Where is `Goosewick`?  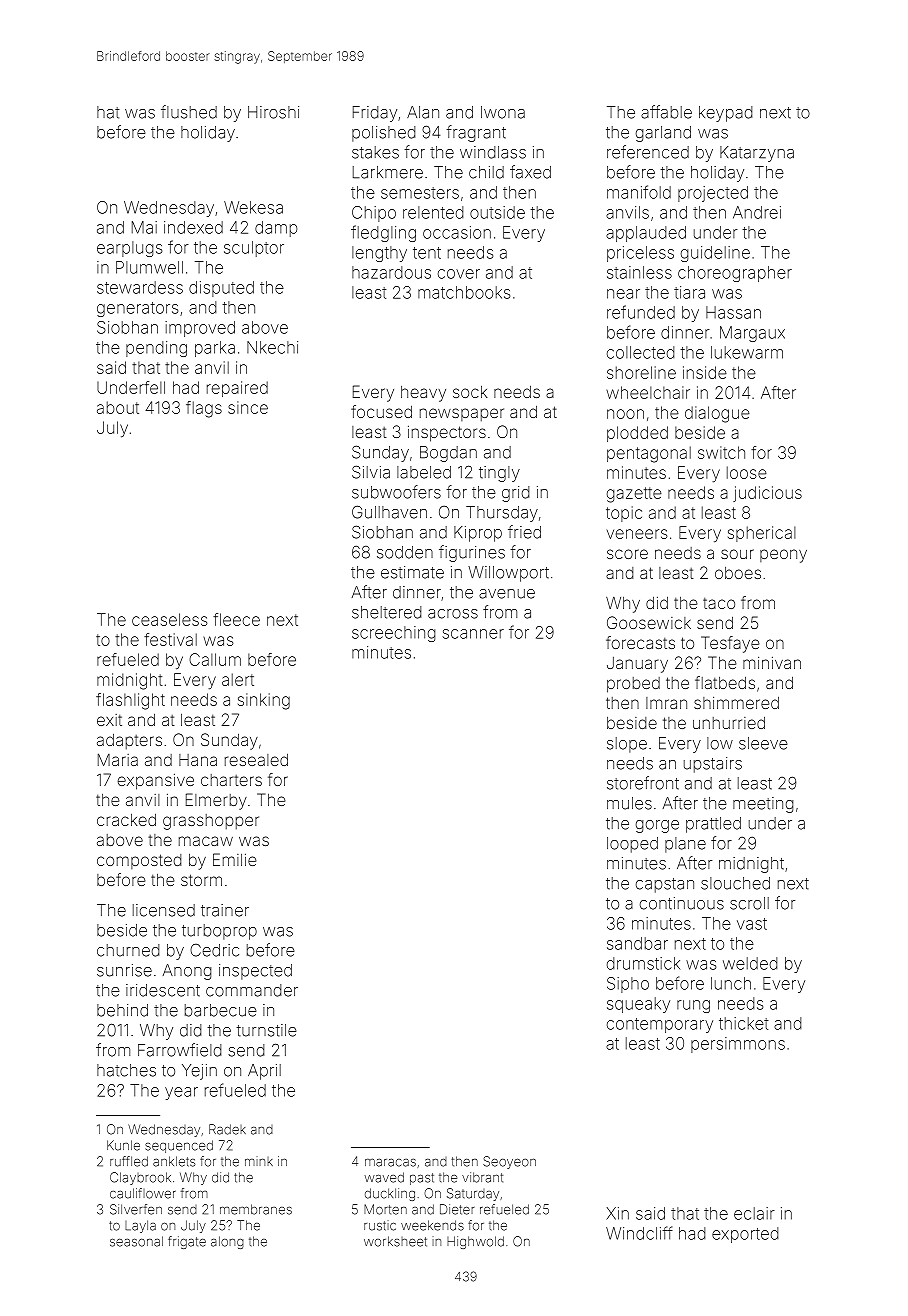 Goosewick is located at coordinates (649, 622).
